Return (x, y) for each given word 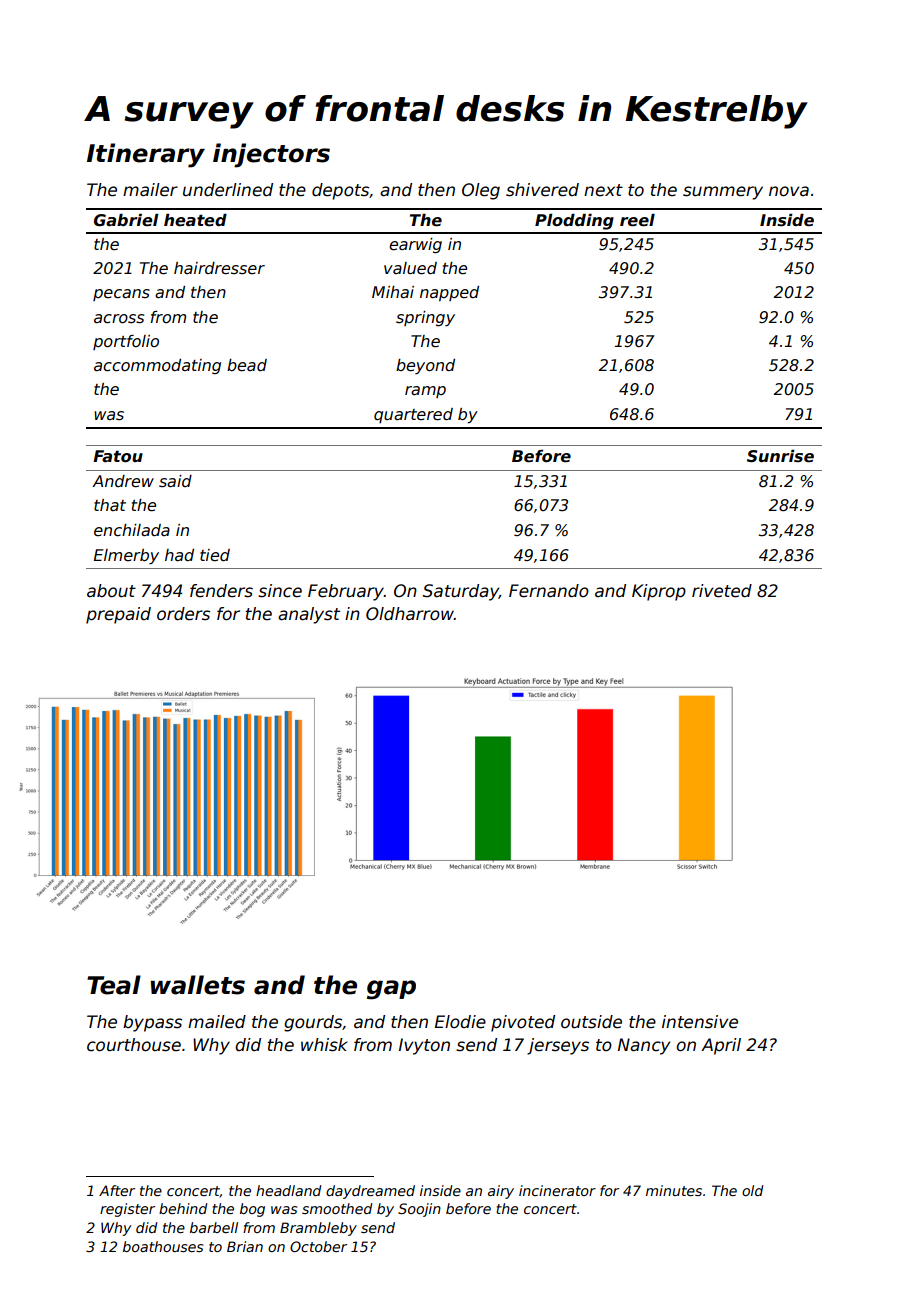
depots (340, 191)
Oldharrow (410, 614)
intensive (700, 1022)
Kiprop (659, 592)
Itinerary (146, 155)
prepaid (118, 615)
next (603, 190)
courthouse (134, 1045)
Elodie (460, 1022)
